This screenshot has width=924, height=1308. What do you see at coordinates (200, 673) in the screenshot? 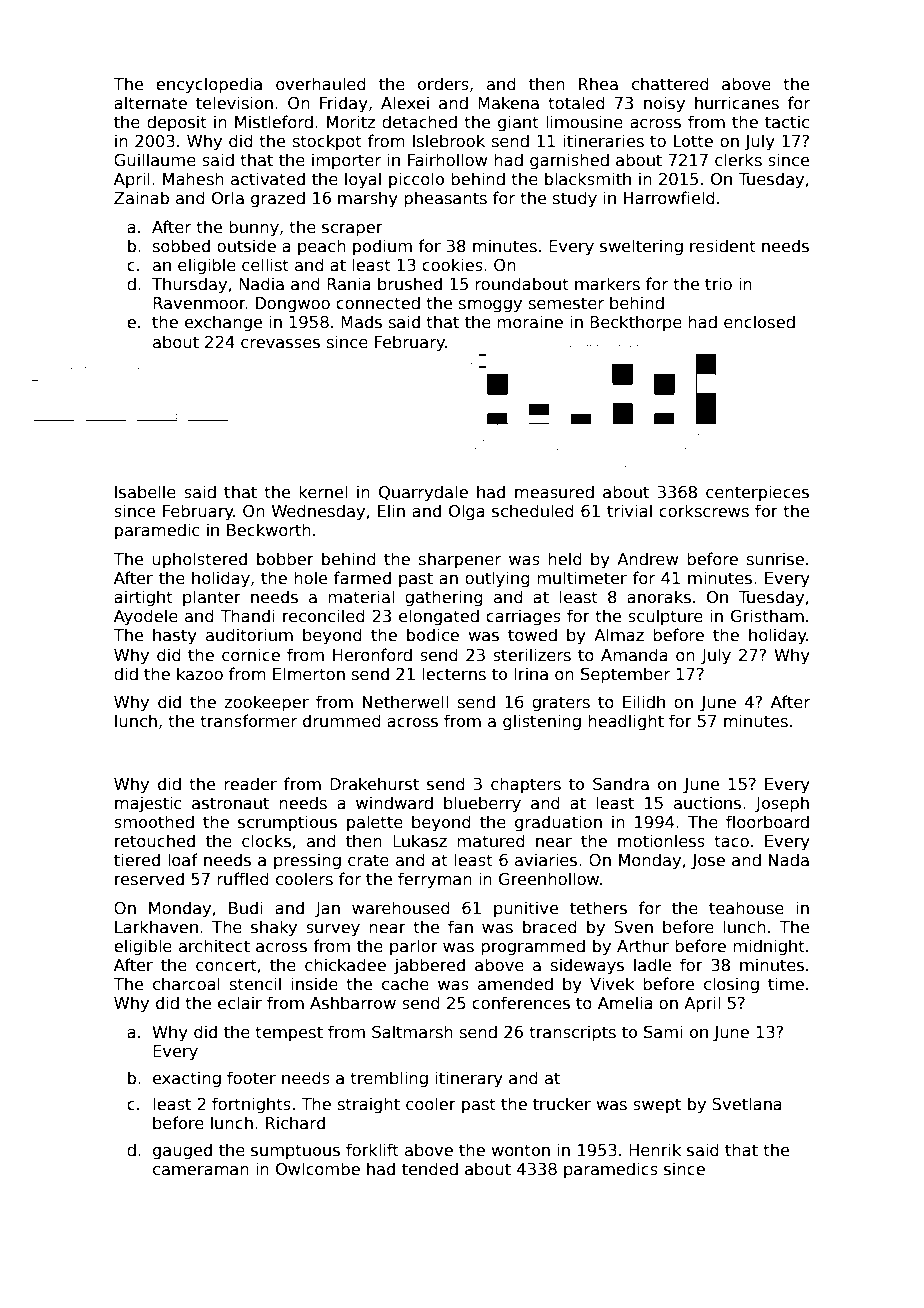
I see `kazoo` at bounding box center [200, 673].
